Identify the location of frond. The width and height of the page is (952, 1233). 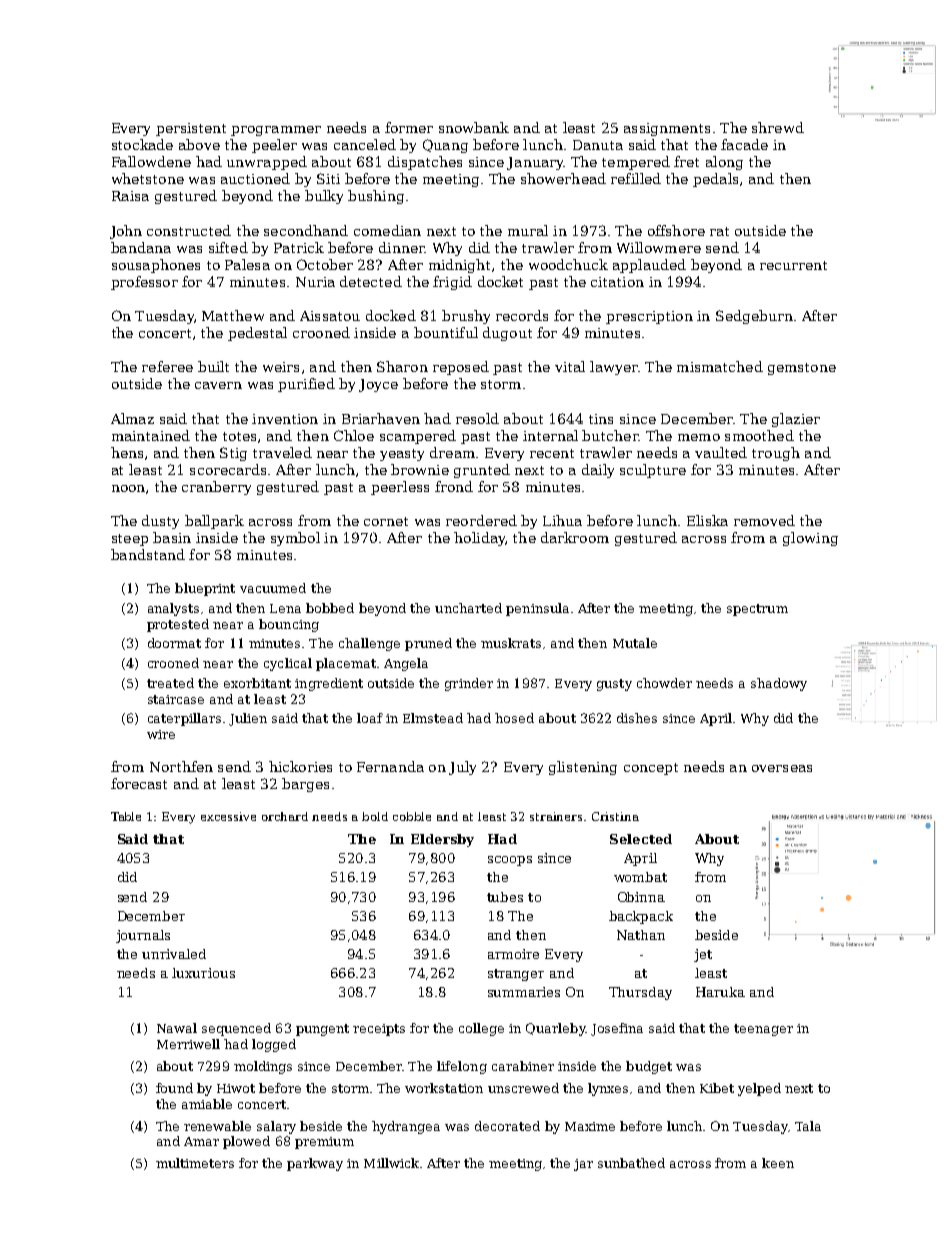
(454, 486).
